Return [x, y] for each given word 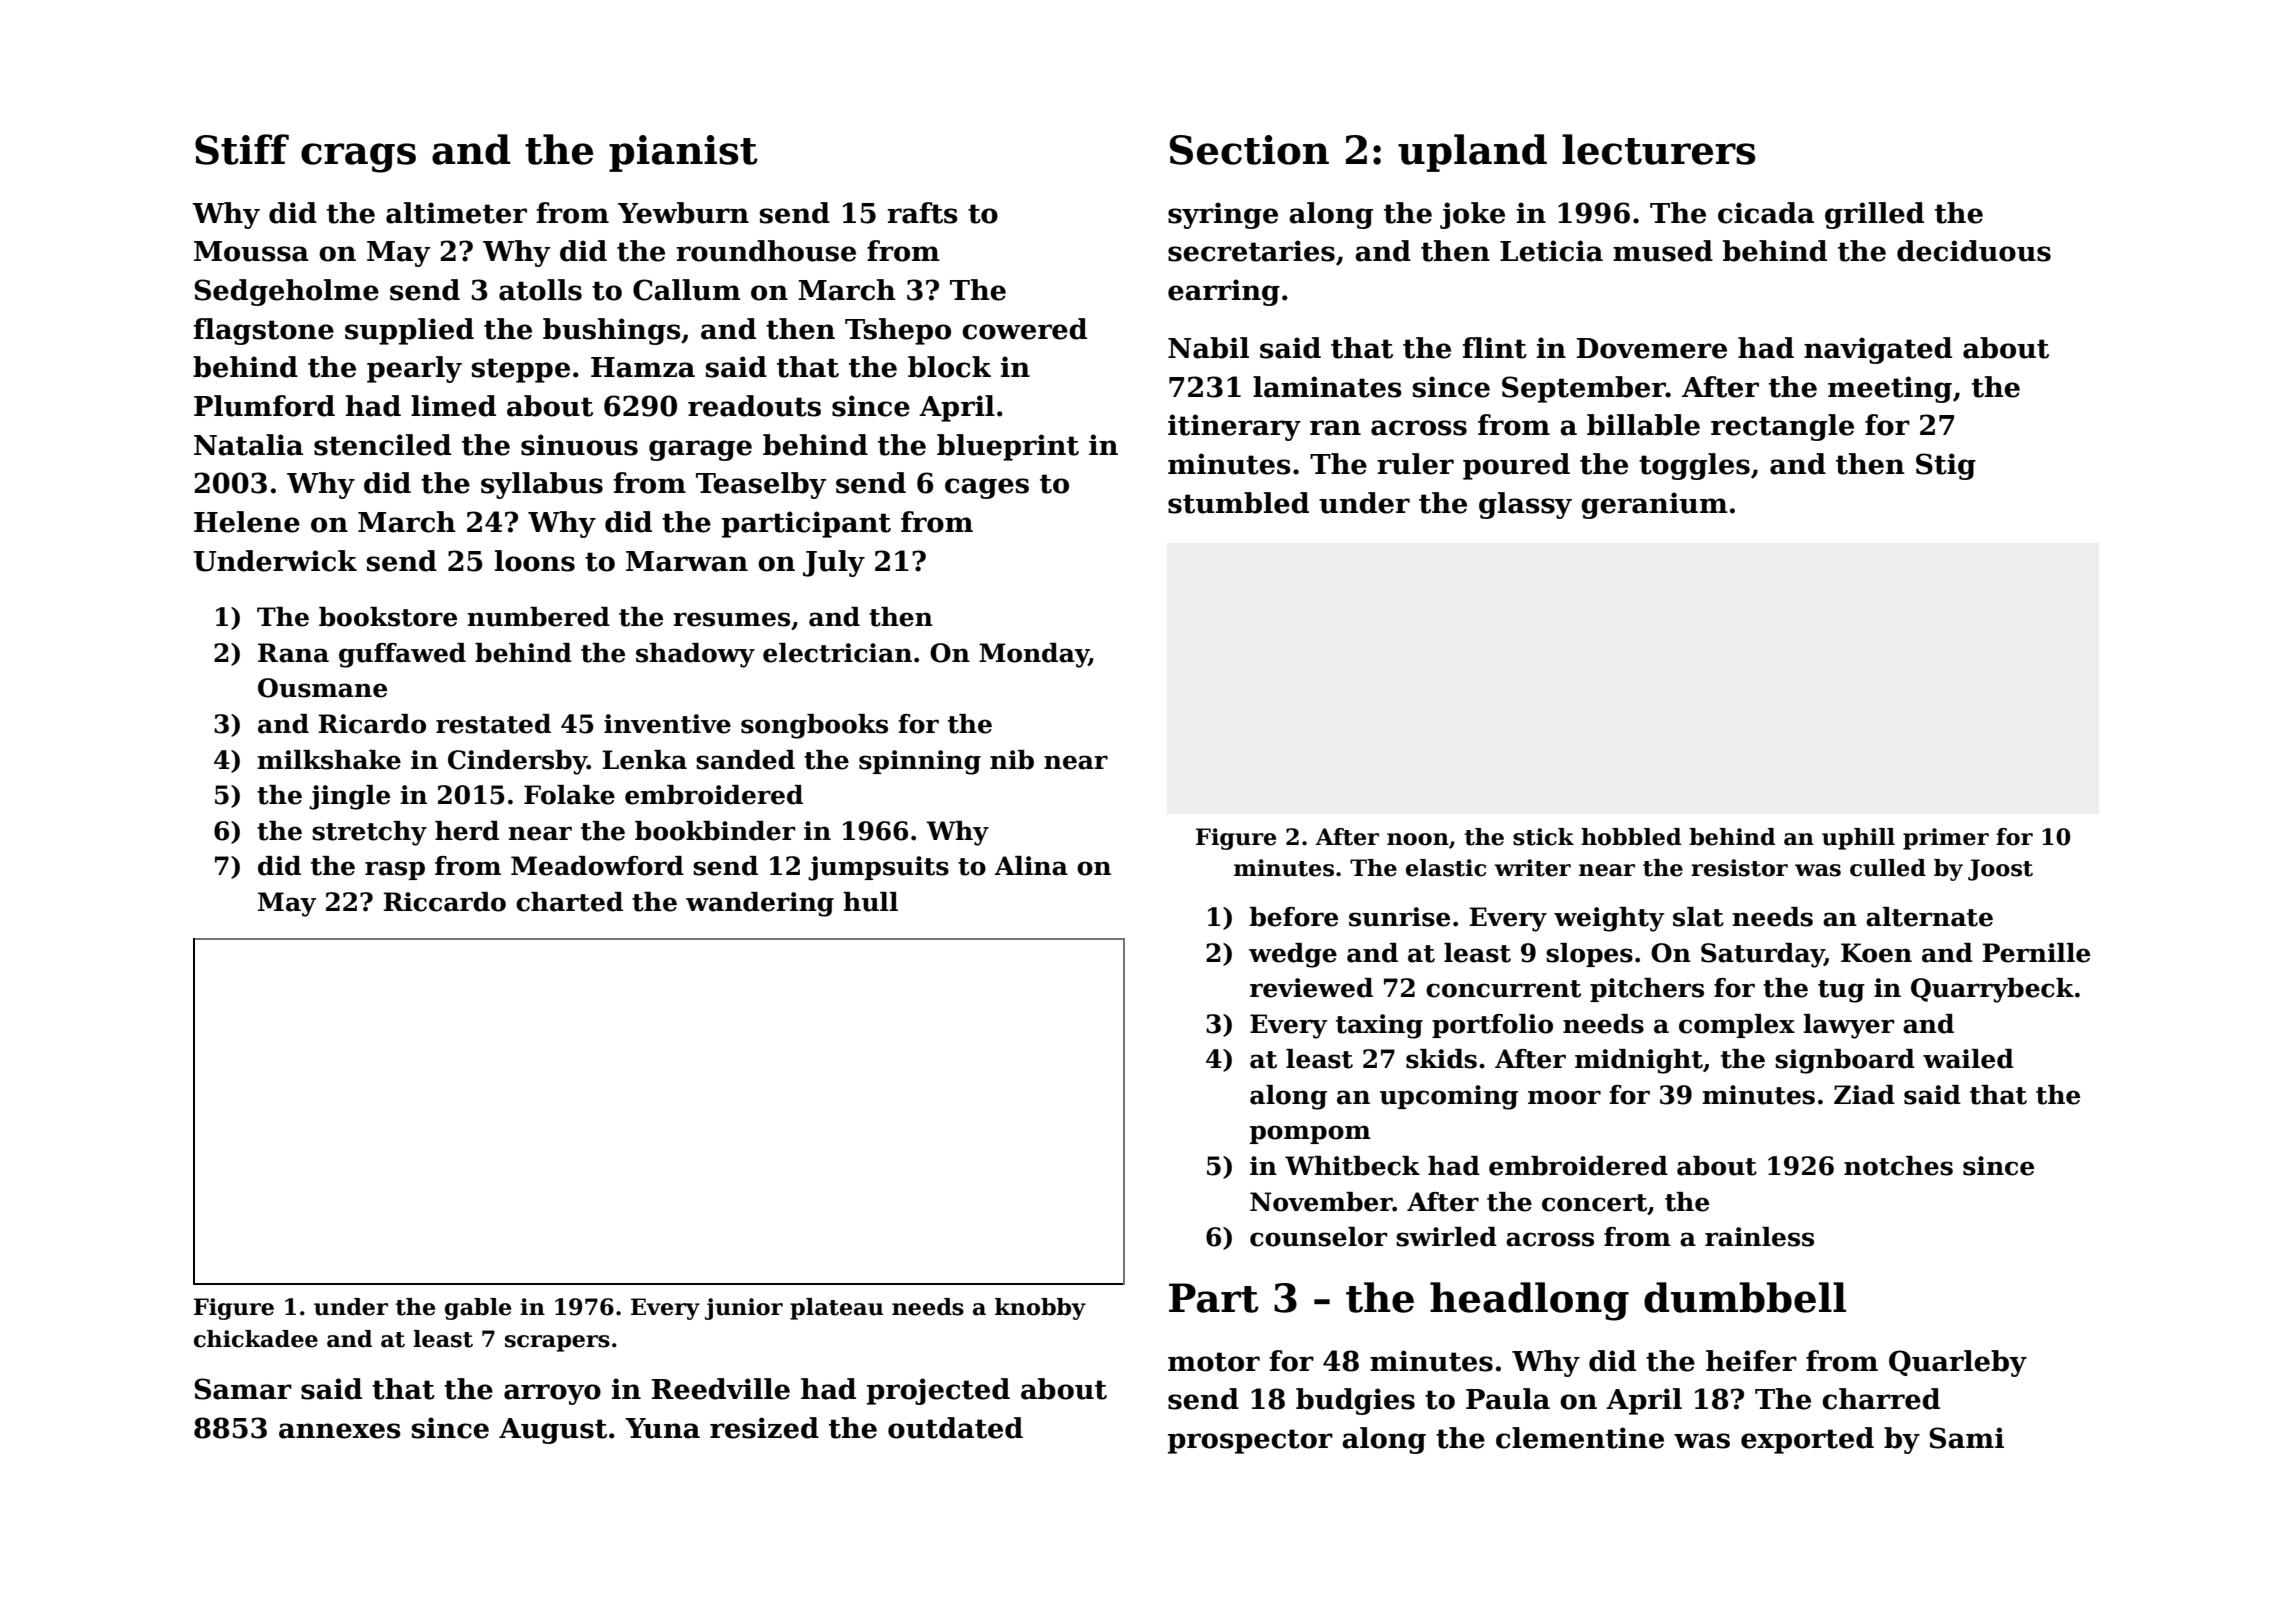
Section [1249, 150]
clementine [1580, 1438]
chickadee [256, 1339]
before [1294, 917]
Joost [2000, 870]
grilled [1874, 215]
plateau [836, 1309]
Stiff [242, 149]
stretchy [369, 833]
